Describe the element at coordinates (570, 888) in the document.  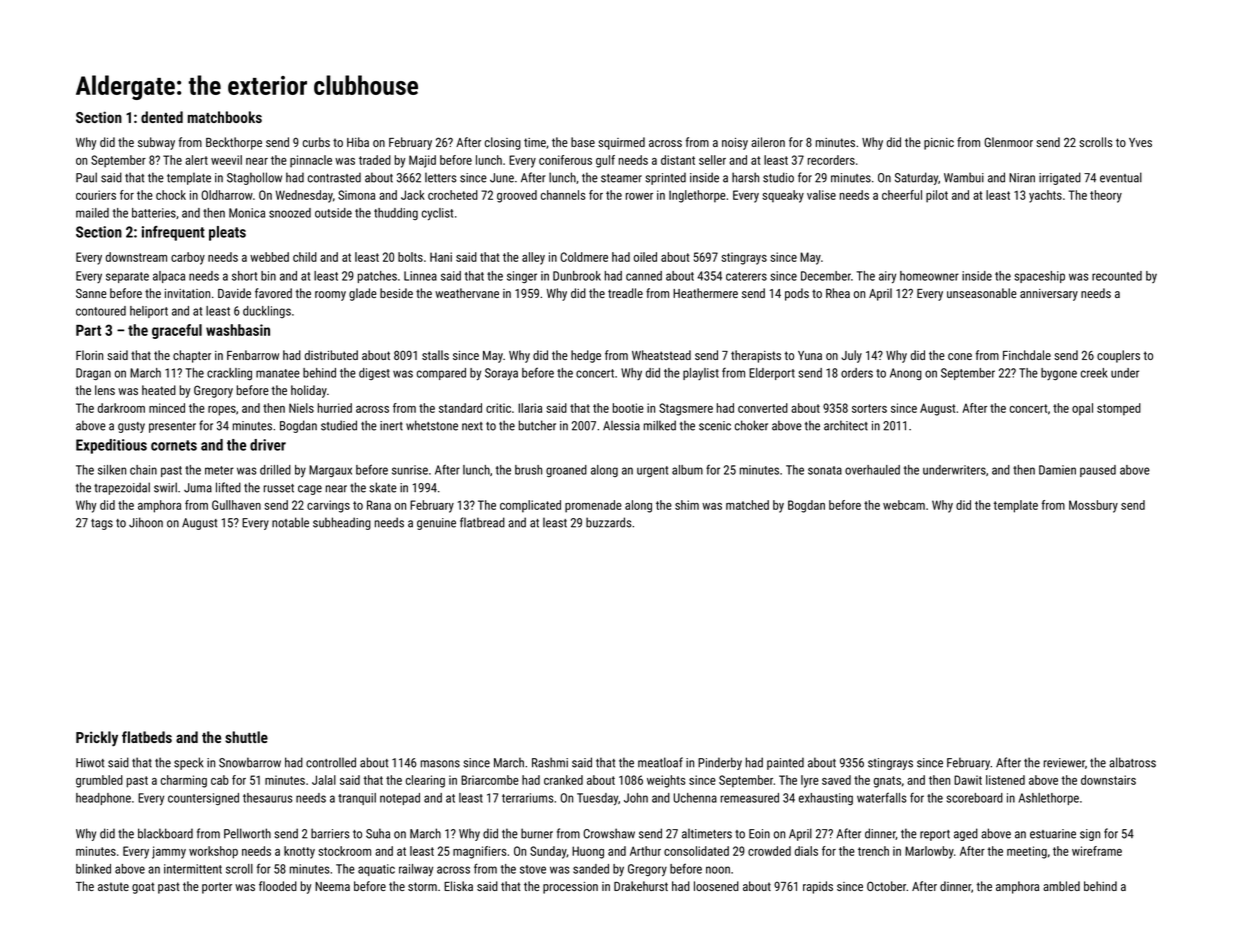
I see `procession` at that location.
